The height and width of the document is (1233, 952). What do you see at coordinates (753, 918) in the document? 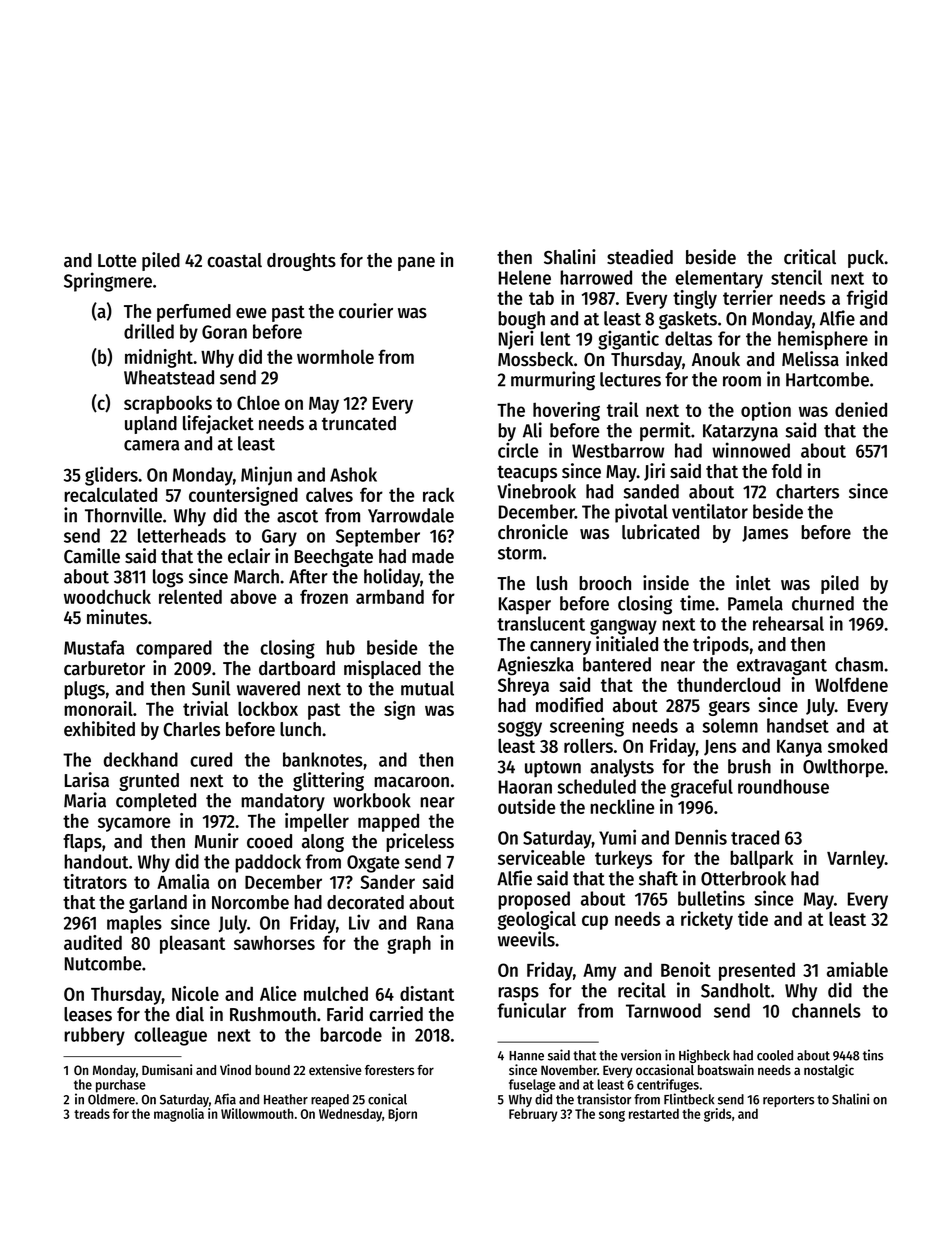
I see `tide` at bounding box center [753, 918].
